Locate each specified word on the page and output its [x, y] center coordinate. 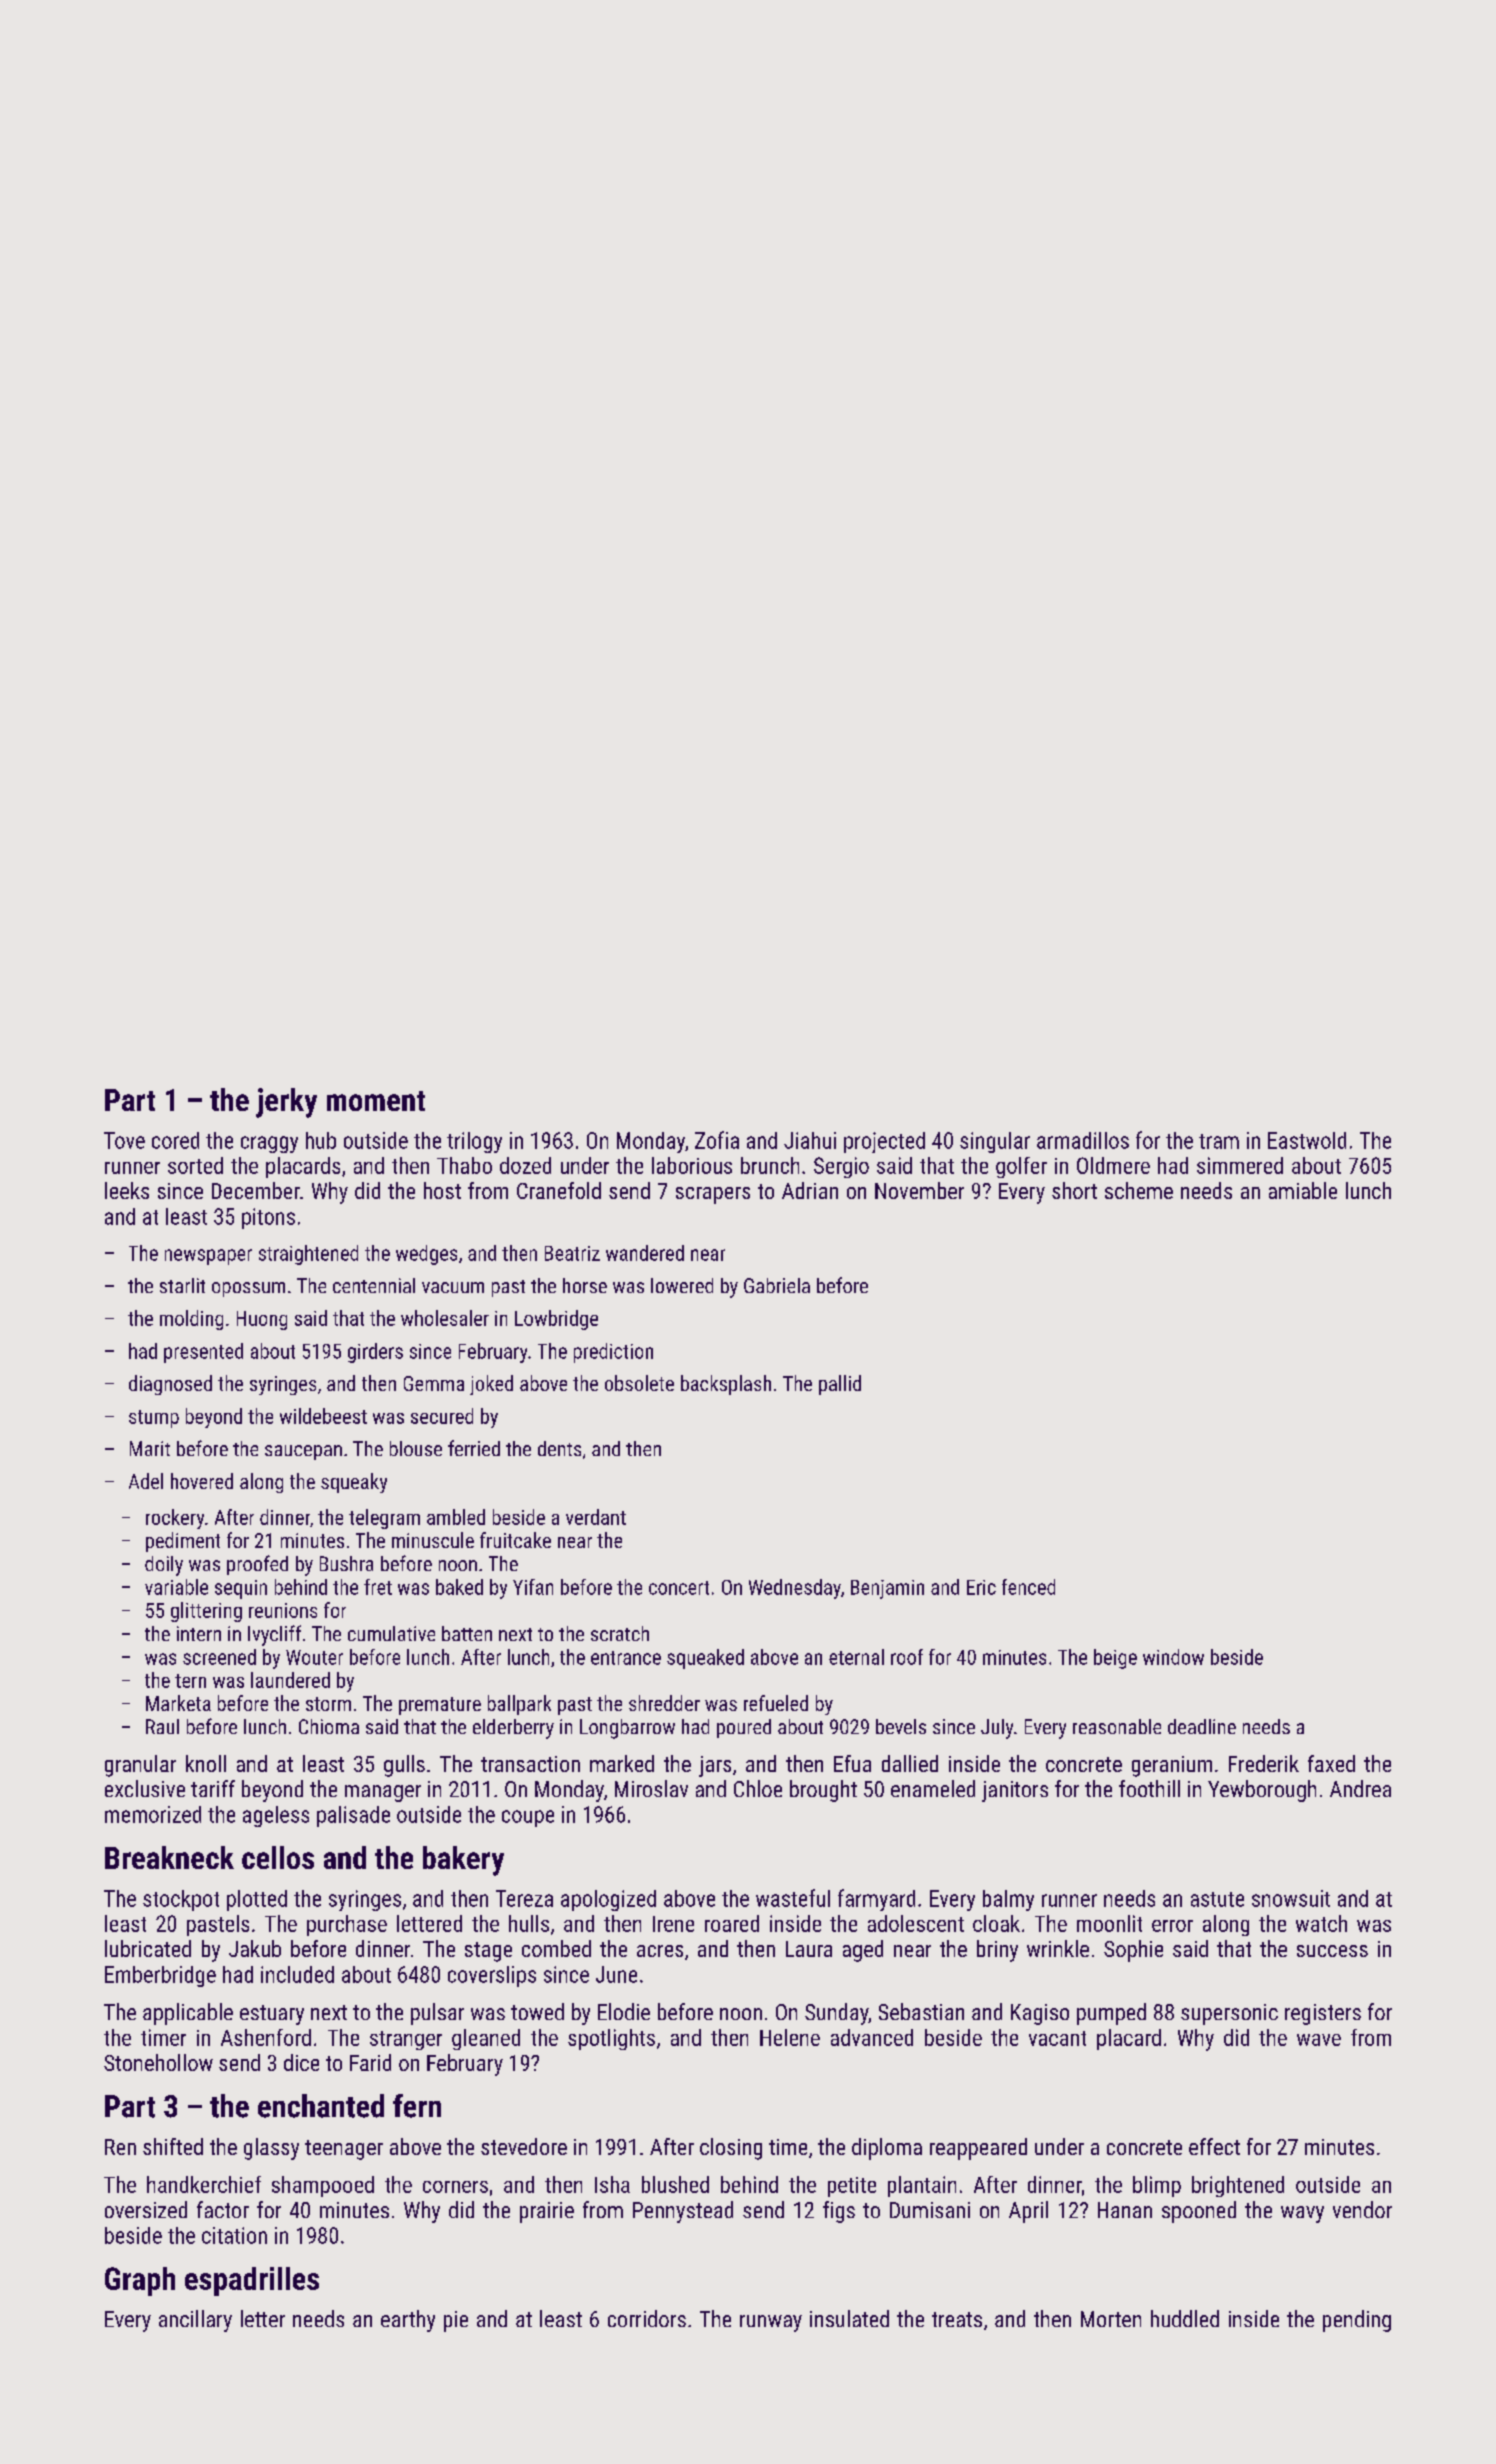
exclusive [145, 1788]
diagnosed [170, 1385]
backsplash [726, 1385]
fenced [1028, 1587]
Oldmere [1113, 1165]
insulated [849, 2318]
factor [223, 2209]
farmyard [876, 1900]
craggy [269, 1144]
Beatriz [572, 1253]
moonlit [1109, 1923]
